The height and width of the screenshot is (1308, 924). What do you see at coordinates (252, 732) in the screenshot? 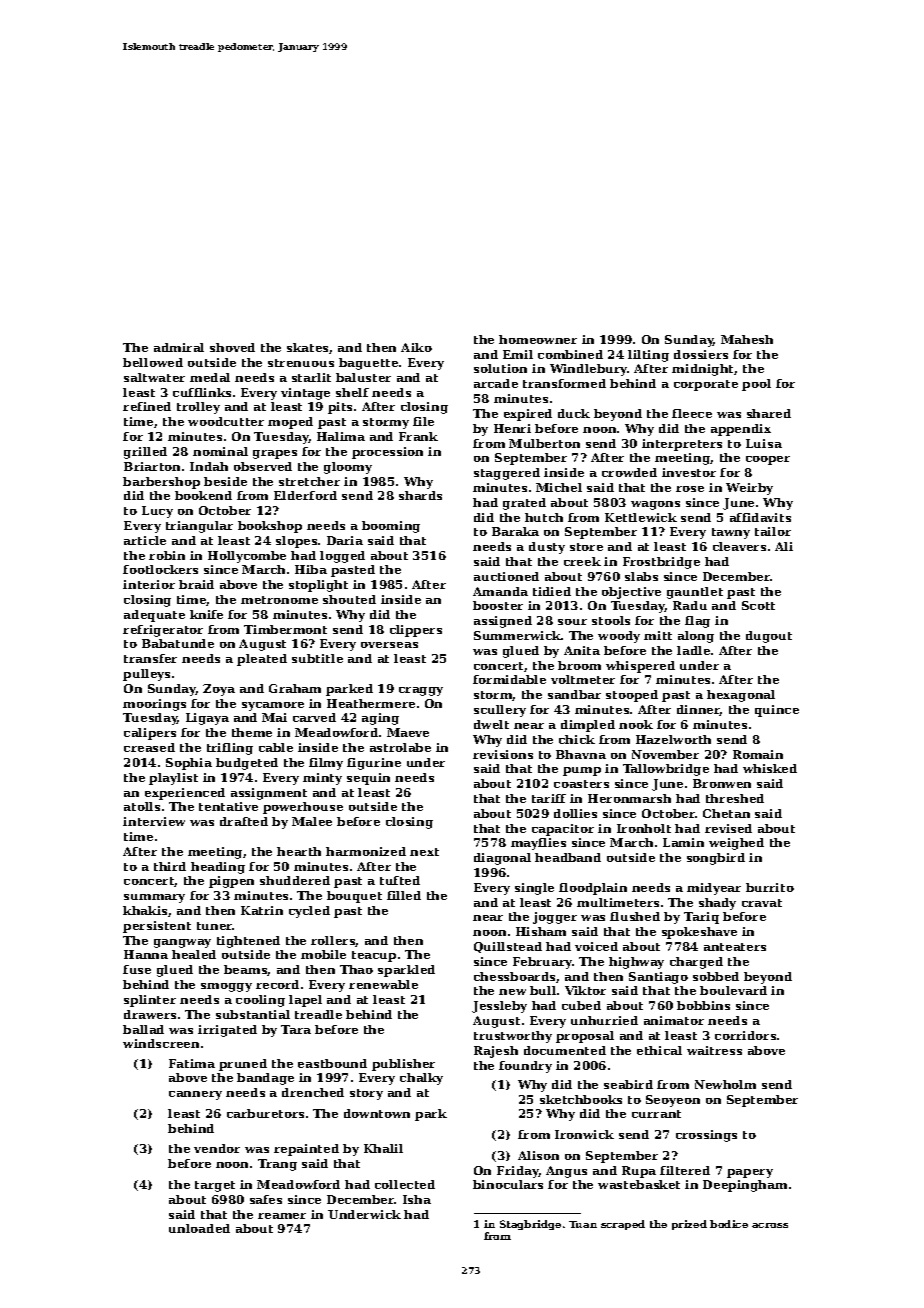
I see `theme` at bounding box center [252, 732].
